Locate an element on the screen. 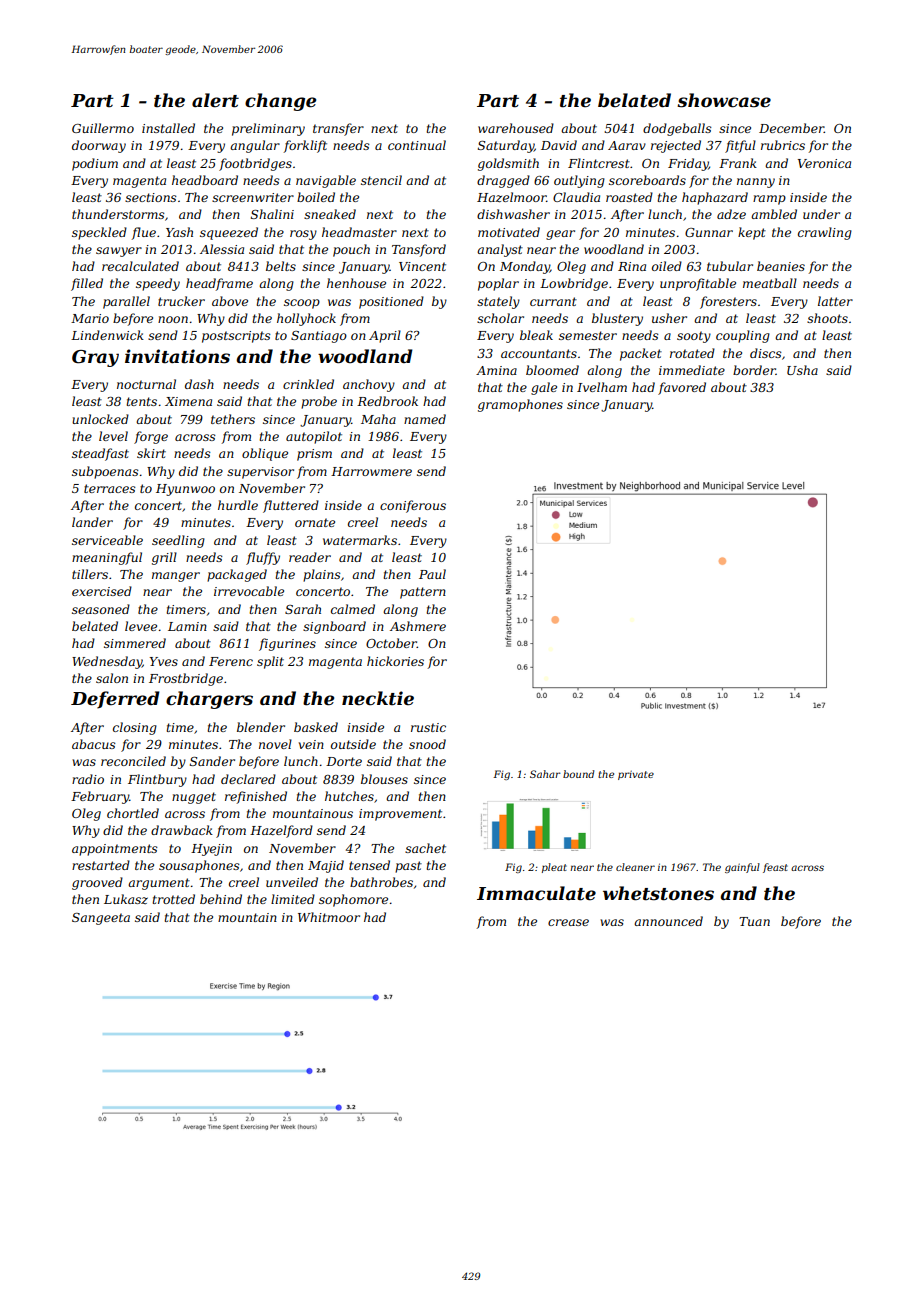  Sangeeta is located at coordinates (101, 919).
